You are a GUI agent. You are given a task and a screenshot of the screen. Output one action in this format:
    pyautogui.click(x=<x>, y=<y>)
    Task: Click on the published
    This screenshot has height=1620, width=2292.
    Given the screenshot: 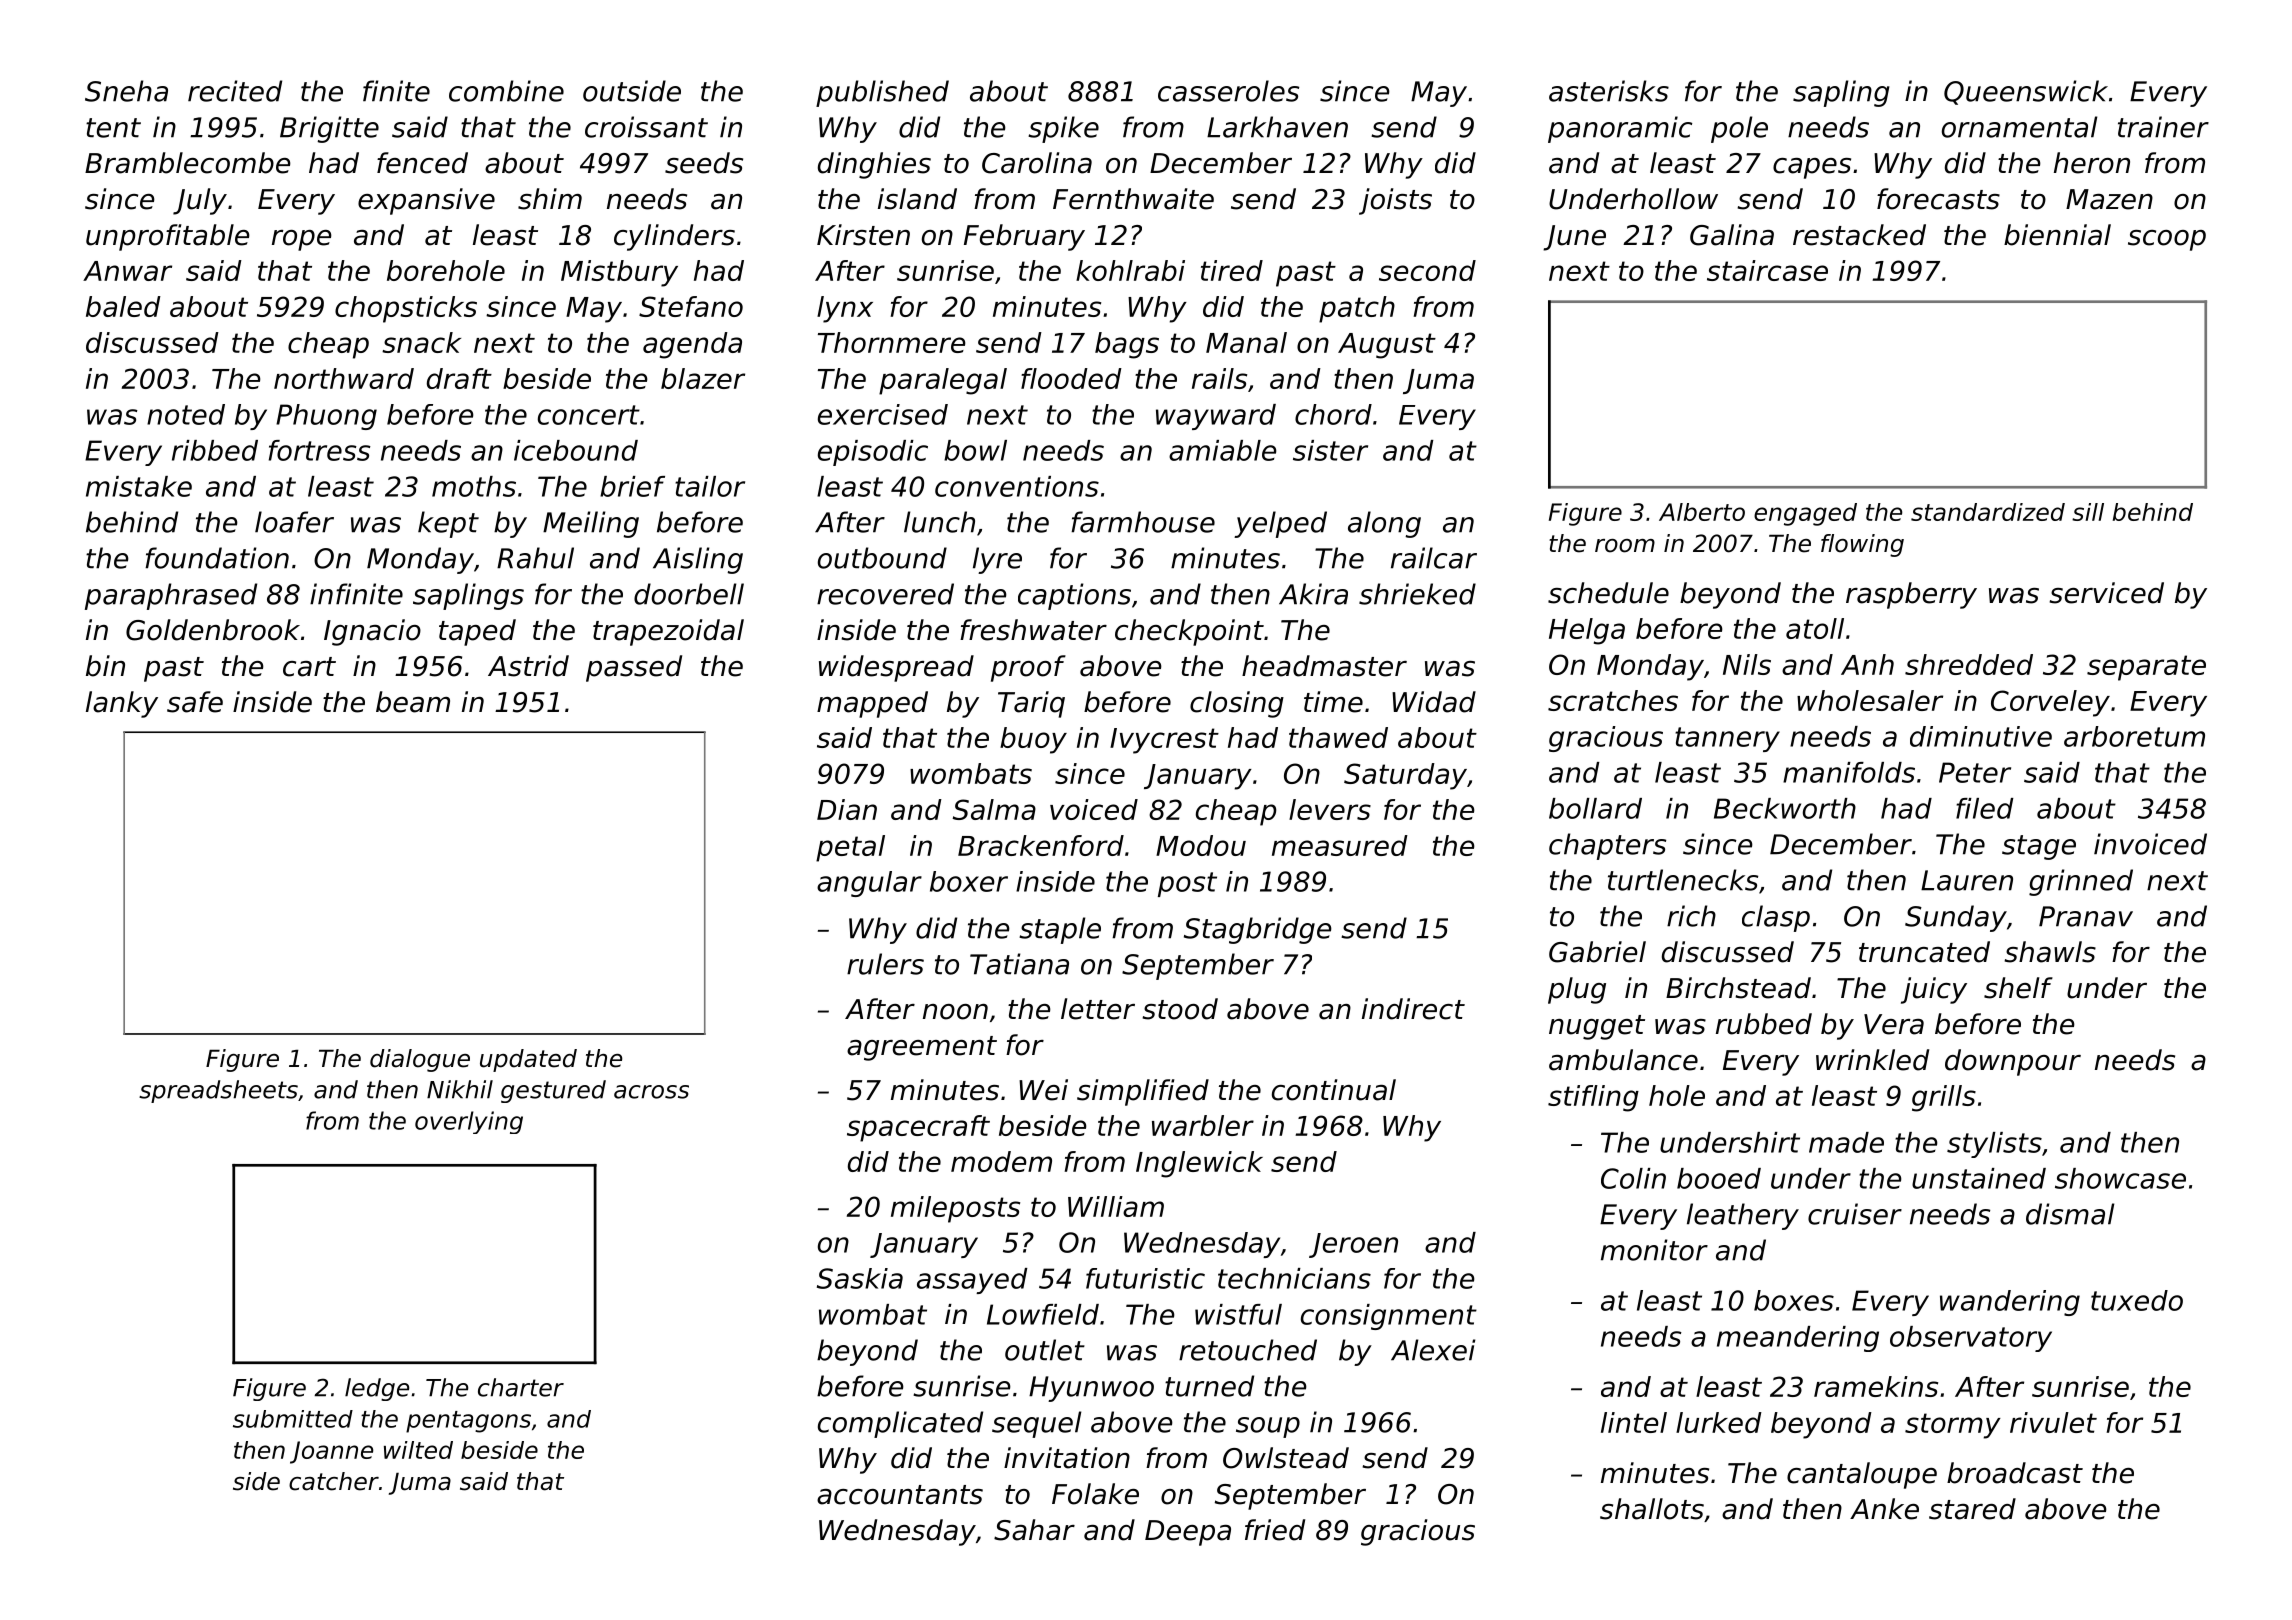 What is the action you would take?
    pyautogui.click(x=882, y=93)
